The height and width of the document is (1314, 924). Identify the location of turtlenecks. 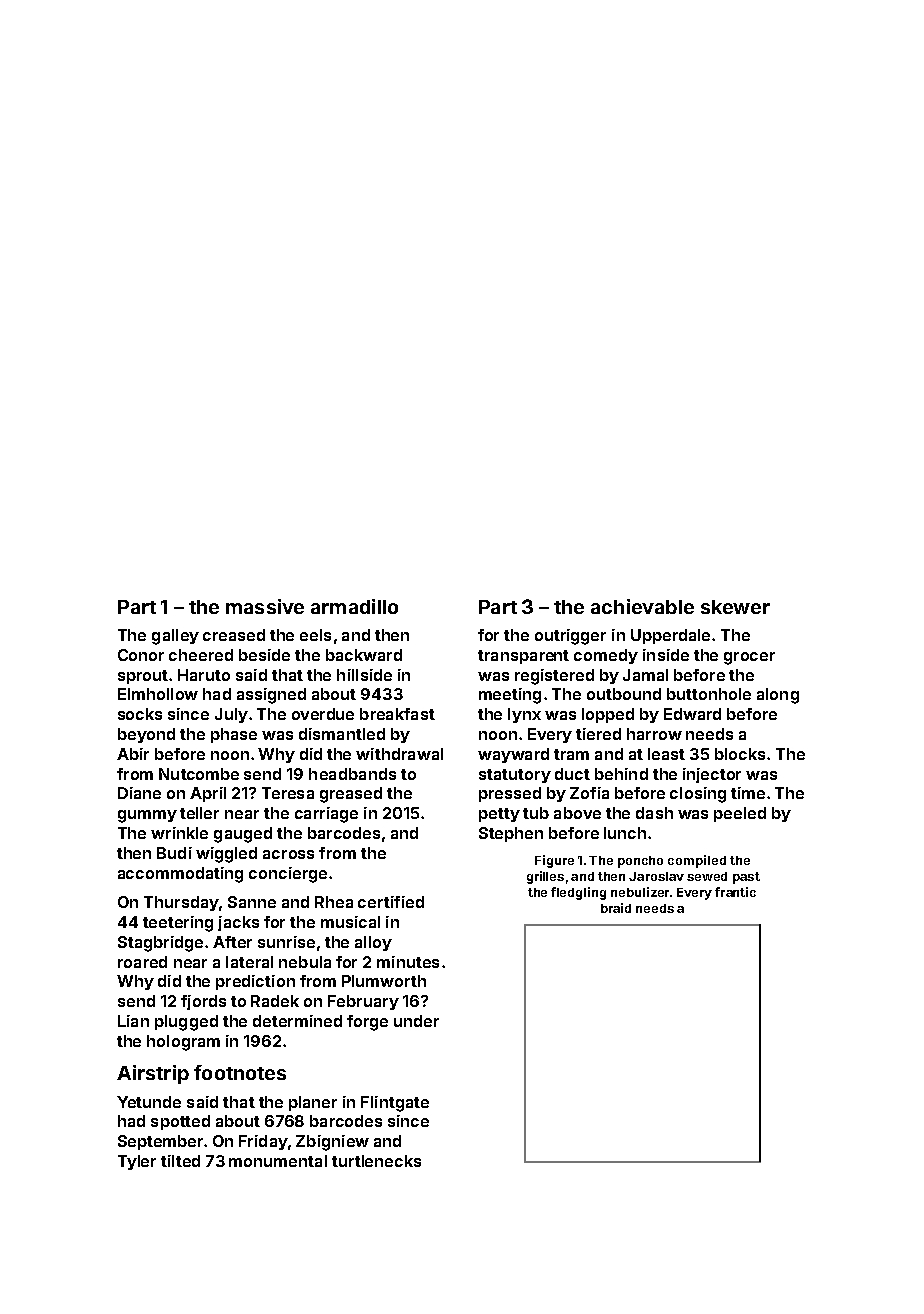
(376, 1161).
